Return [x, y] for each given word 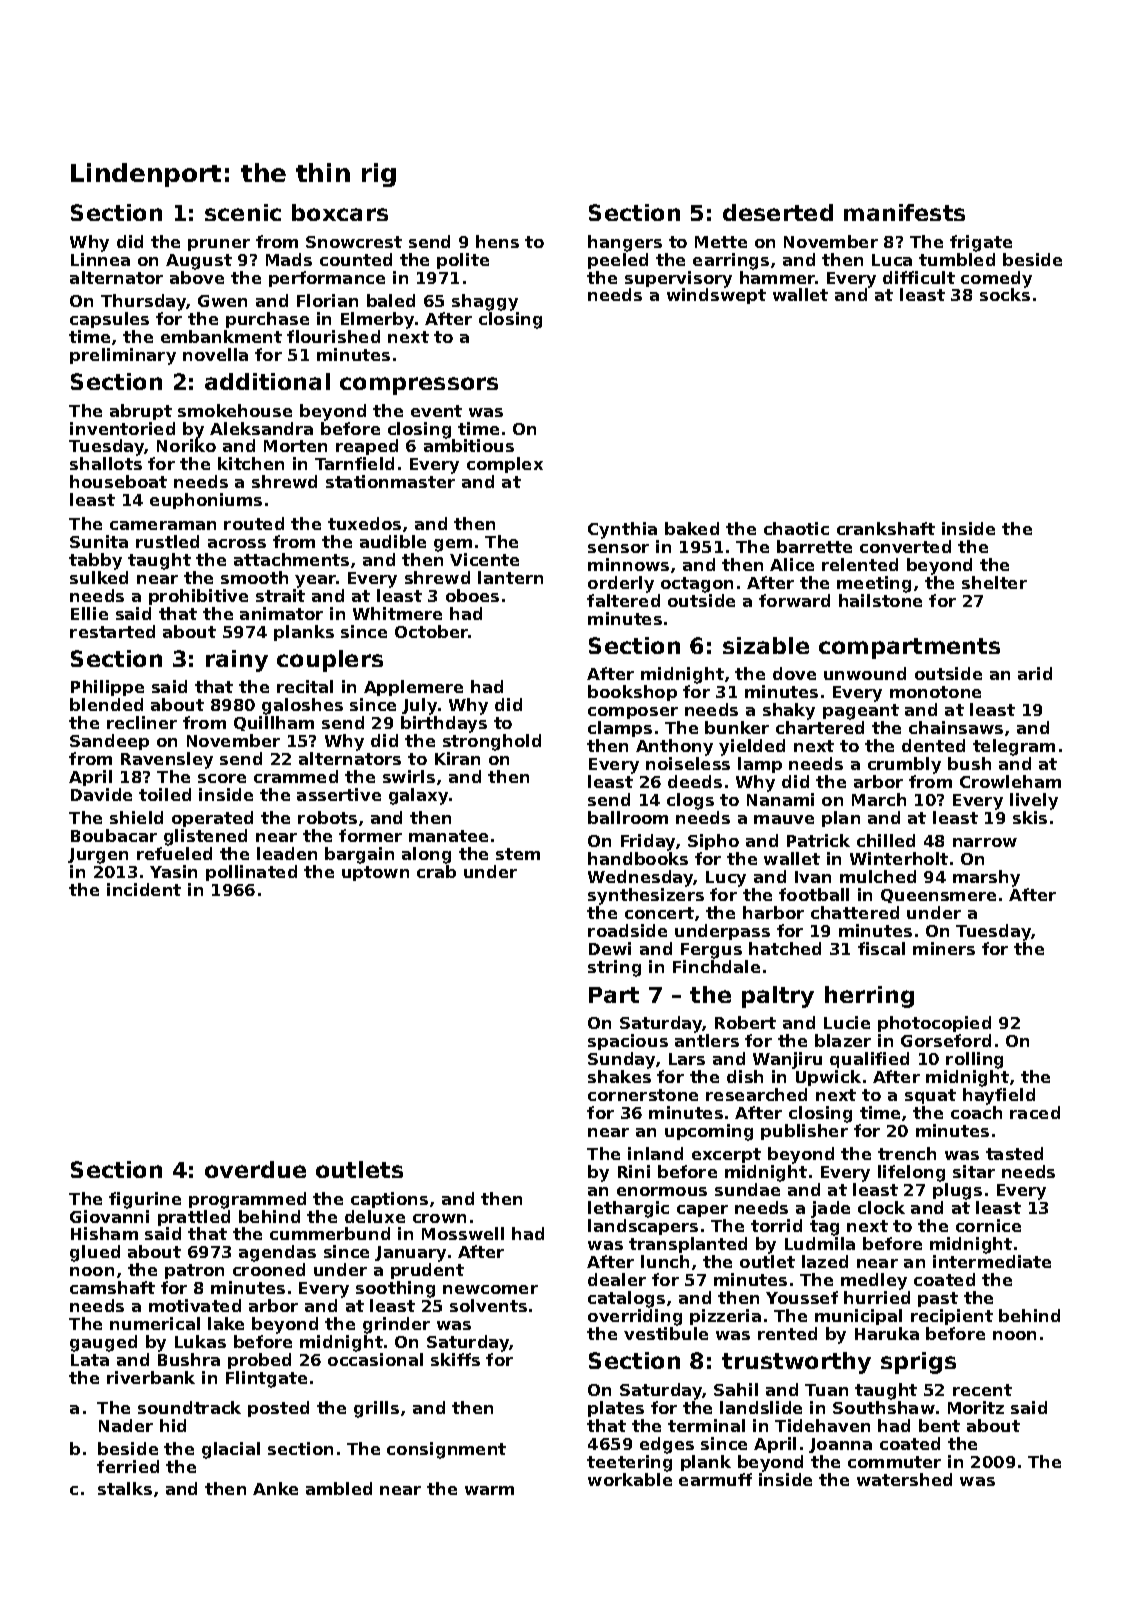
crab [436, 871]
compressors [419, 386]
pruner [219, 245]
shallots [106, 463]
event [436, 411]
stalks [125, 1488]
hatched [785, 948]
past [938, 1299]
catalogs [626, 1299]
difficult [919, 277]
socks [1005, 295]
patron [194, 1271]
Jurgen [98, 856]
